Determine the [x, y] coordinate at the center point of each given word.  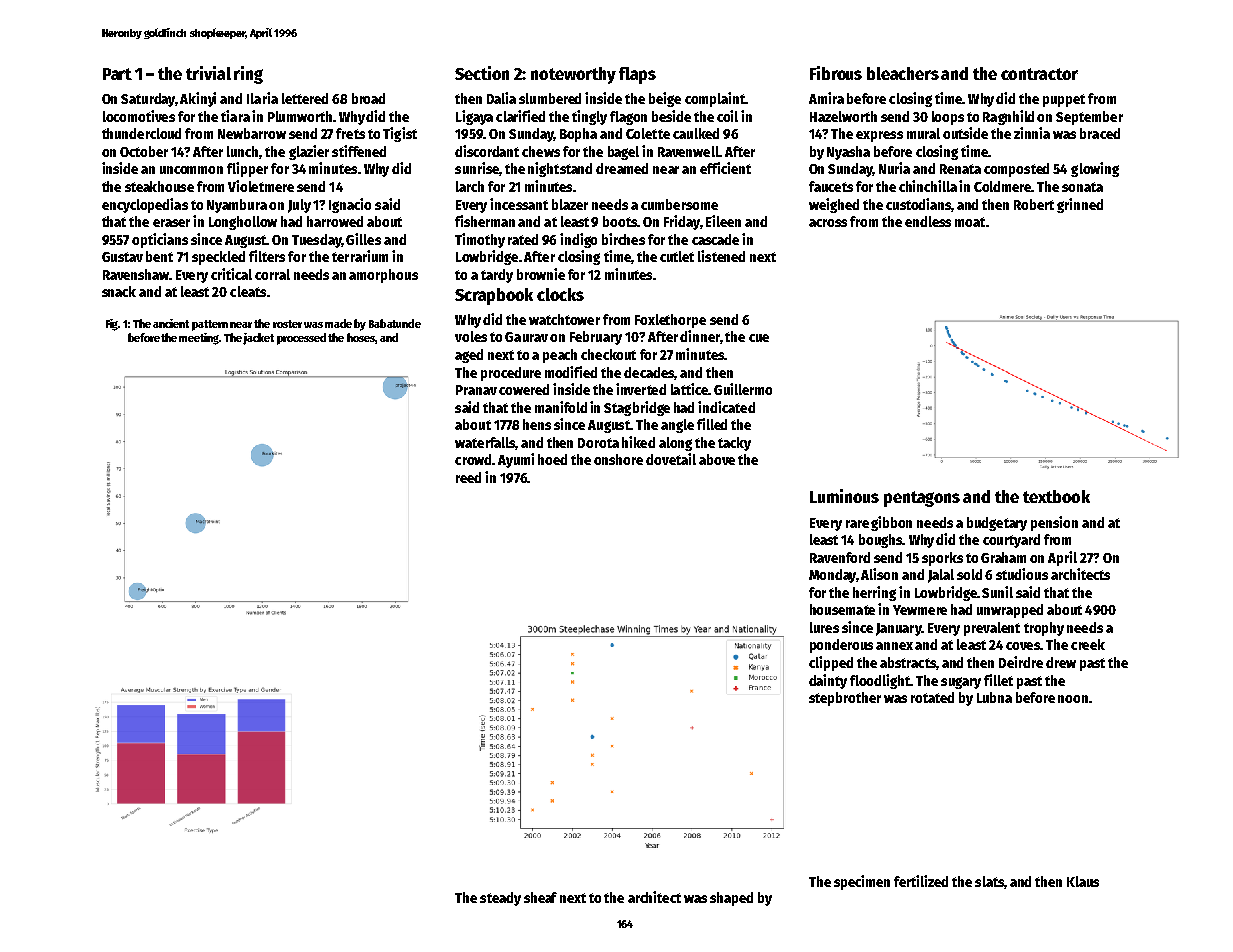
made [338, 323]
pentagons [922, 499]
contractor [1039, 74]
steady [500, 899]
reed [468, 477]
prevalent [992, 629]
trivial [208, 73]
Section [482, 73]
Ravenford [840, 557]
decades [649, 373]
